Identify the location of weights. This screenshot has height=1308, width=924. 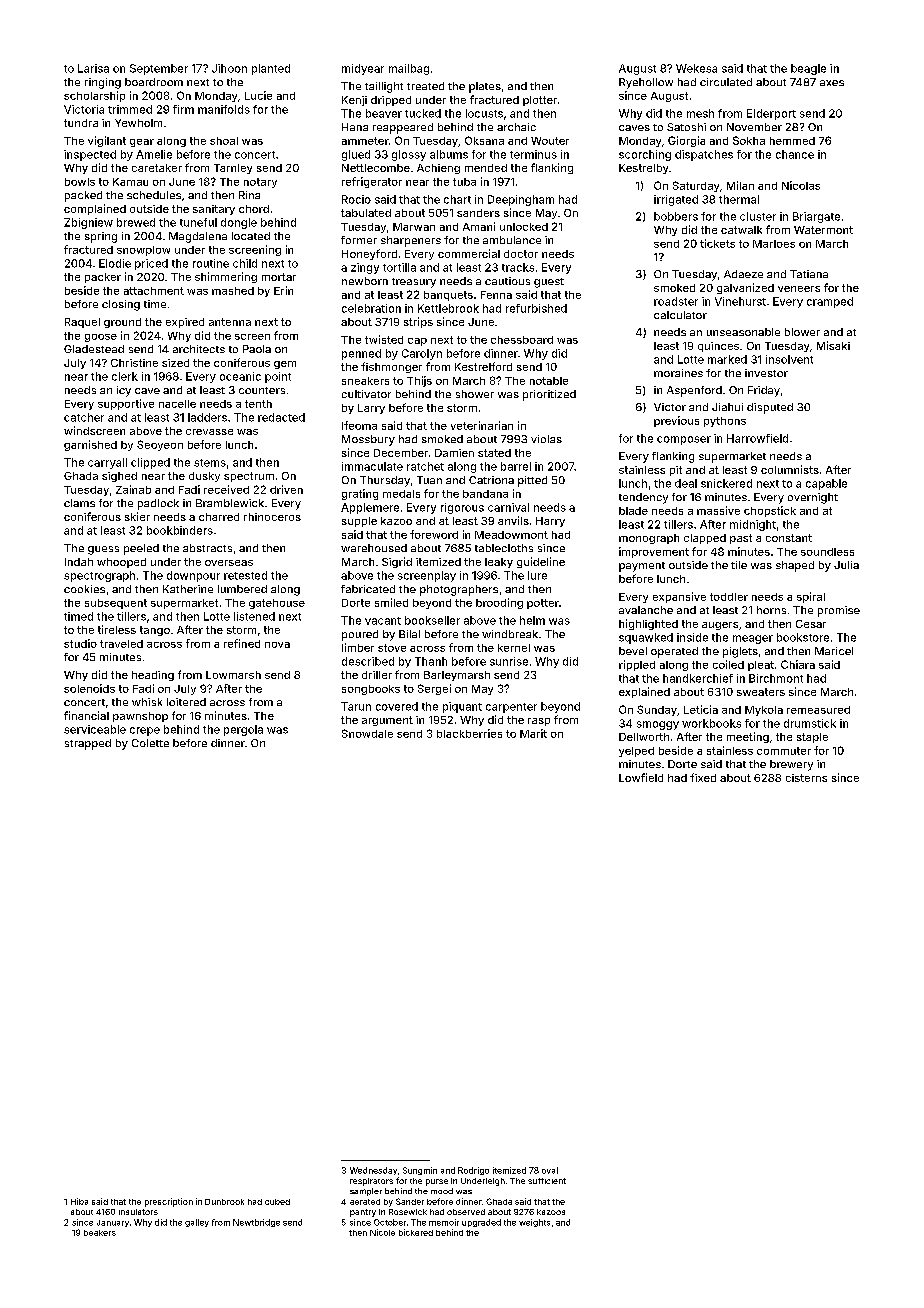
(534, 1223).
